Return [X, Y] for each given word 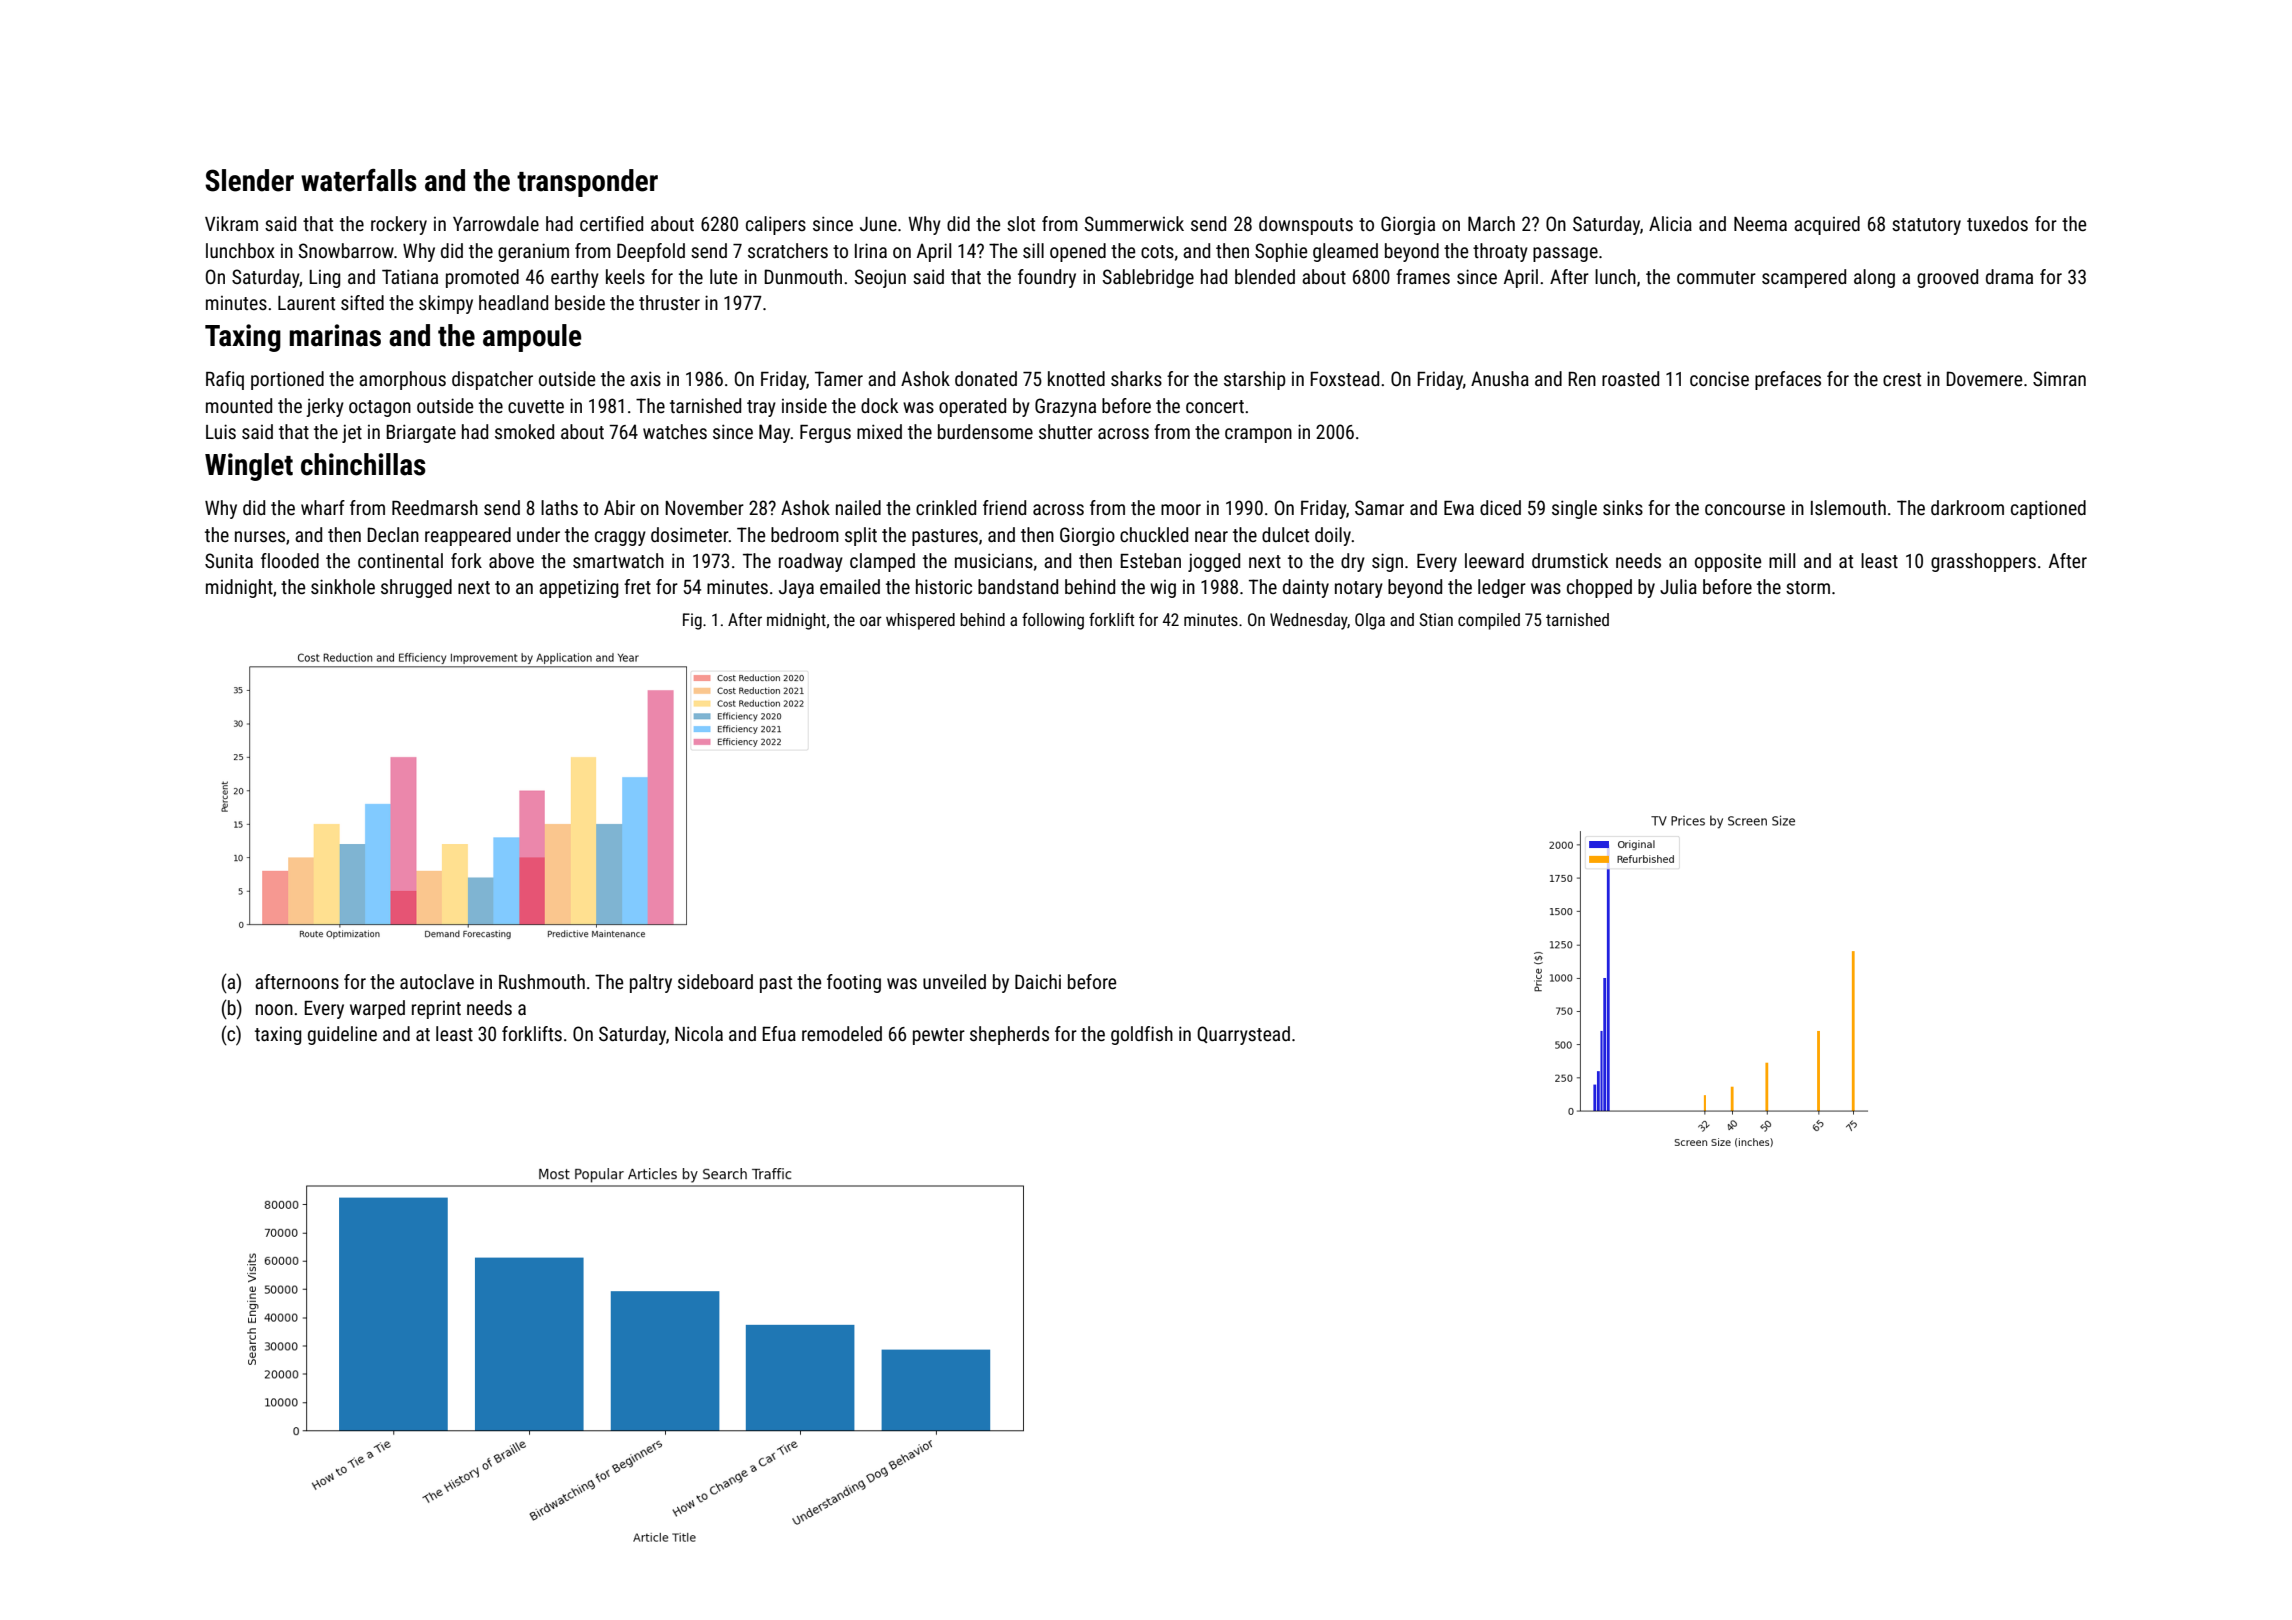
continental [400, 560]
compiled [1489, 621]
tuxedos [1997, 223]
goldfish [1142, 1035]
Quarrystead [1243, 1035]
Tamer [839, 378]
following [1053, 621]
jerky [325, 407]
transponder [587, 183]
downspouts [1306, 225]
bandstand [1018, 586]
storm [1808, 587]
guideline [342, 1035]
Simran [2059, 378]
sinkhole [343, 586]
